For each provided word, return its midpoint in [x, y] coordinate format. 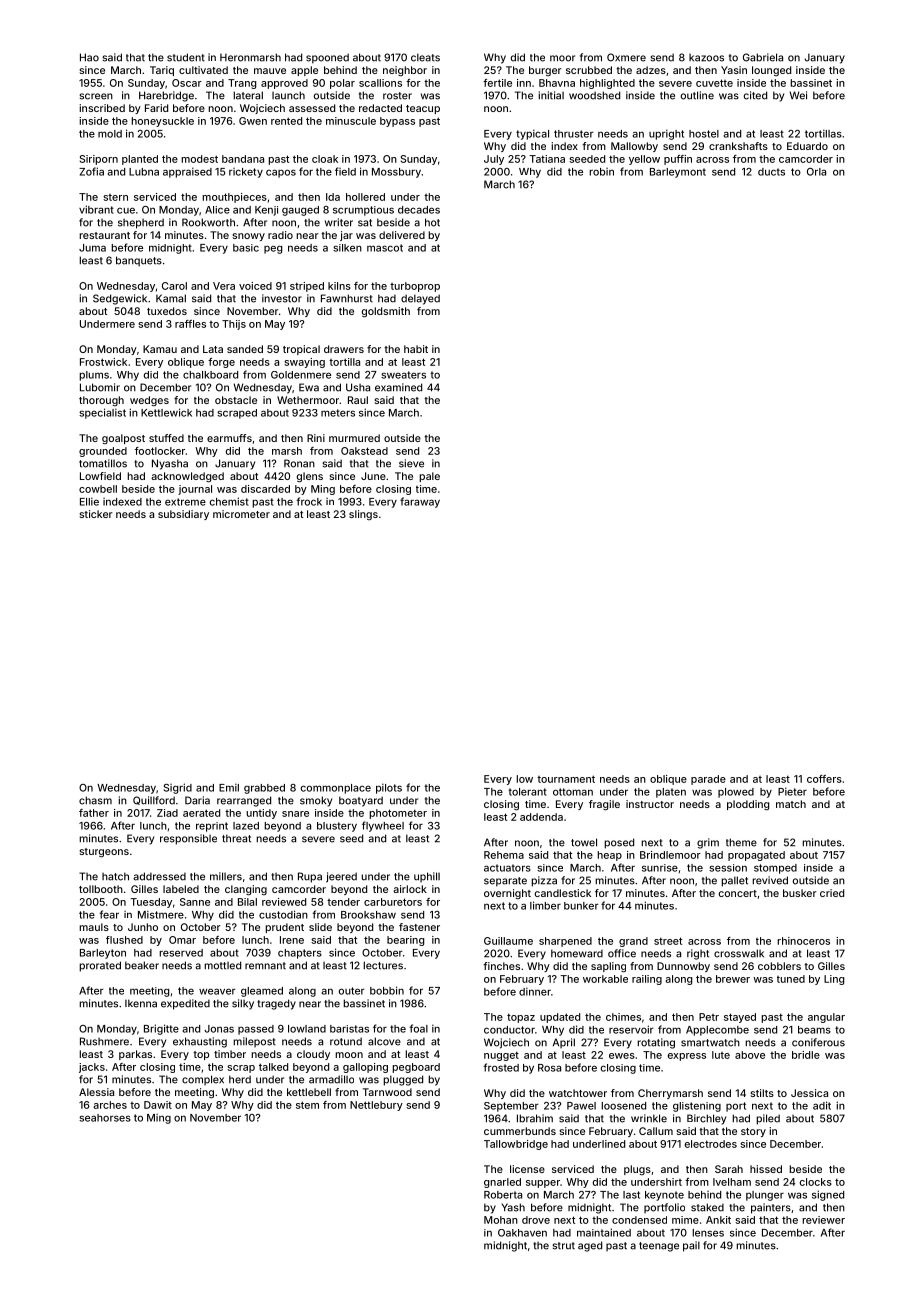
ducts [771, 172]
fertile [497, 83]
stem [307, 1105]
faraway [420, 502]
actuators [507, 868]
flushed [124, 940]
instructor [650, 804]
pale [429, 477]
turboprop [415, 287]
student [186, 57]
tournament [566, 779]
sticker [96, 514]
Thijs [234, 325]
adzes [651, 70]
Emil [229, 787]
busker [800, 893]
